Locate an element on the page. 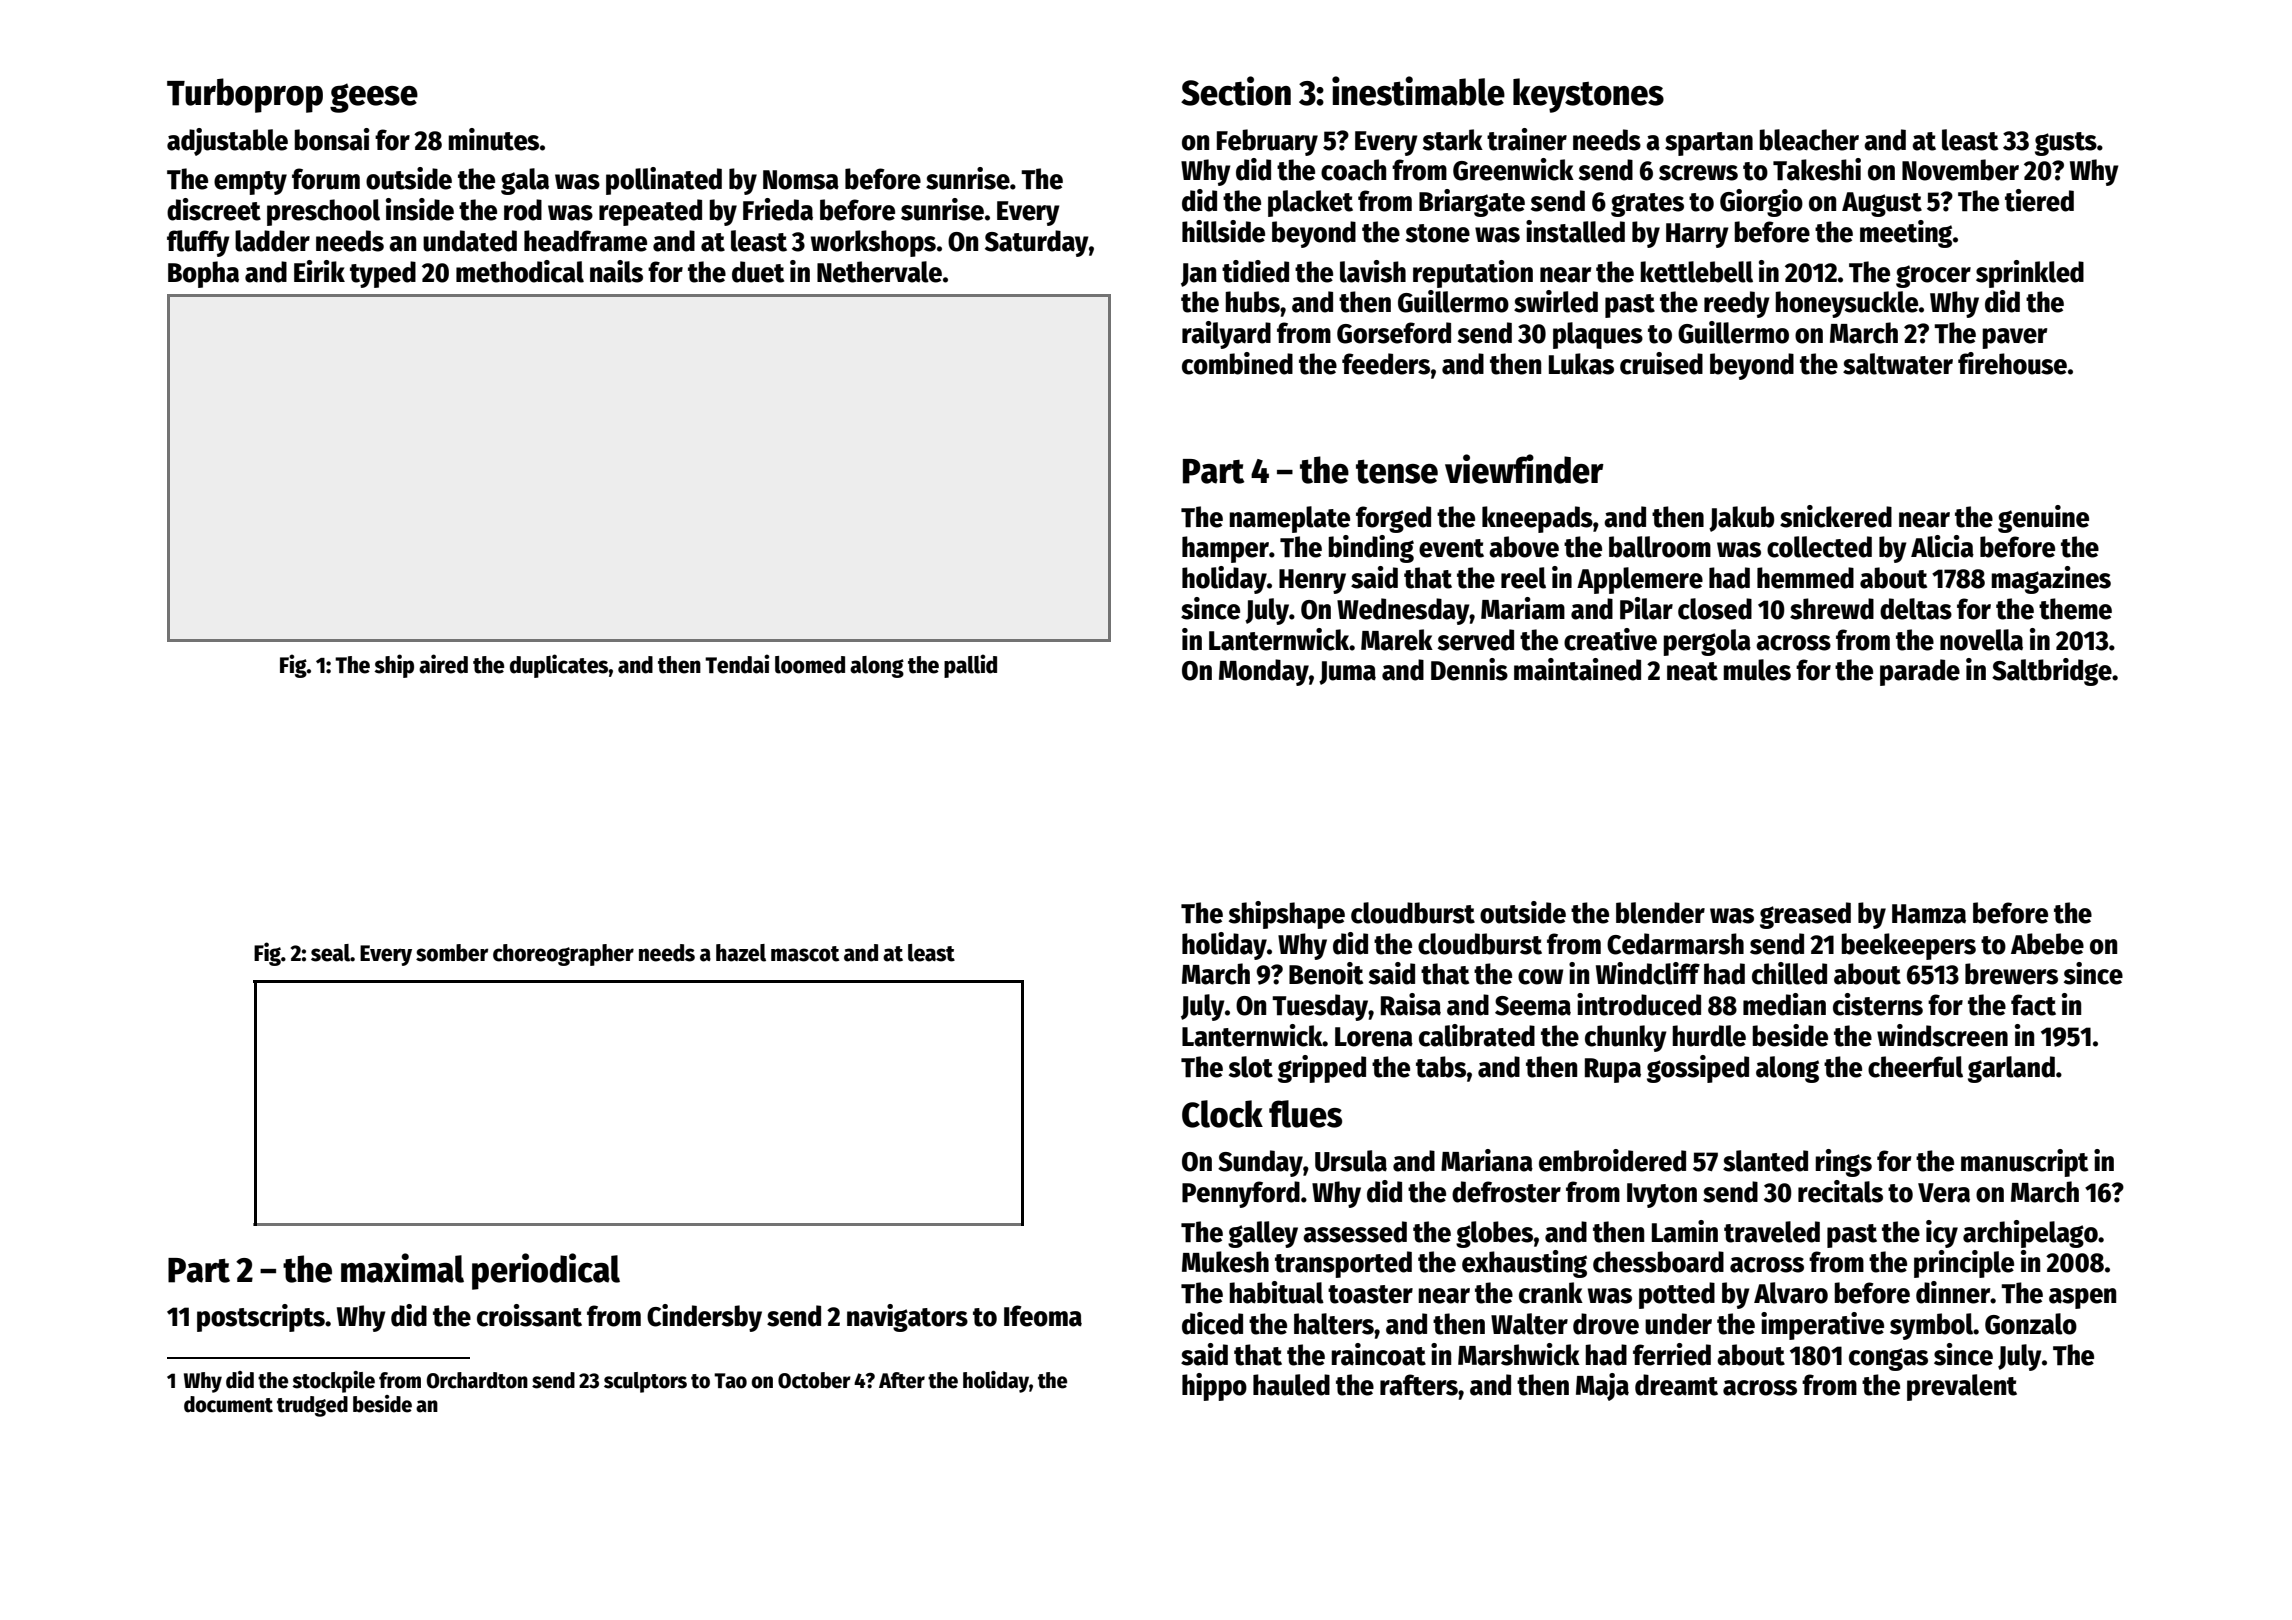  Orchardton is located at coordinates (477, 1380).
